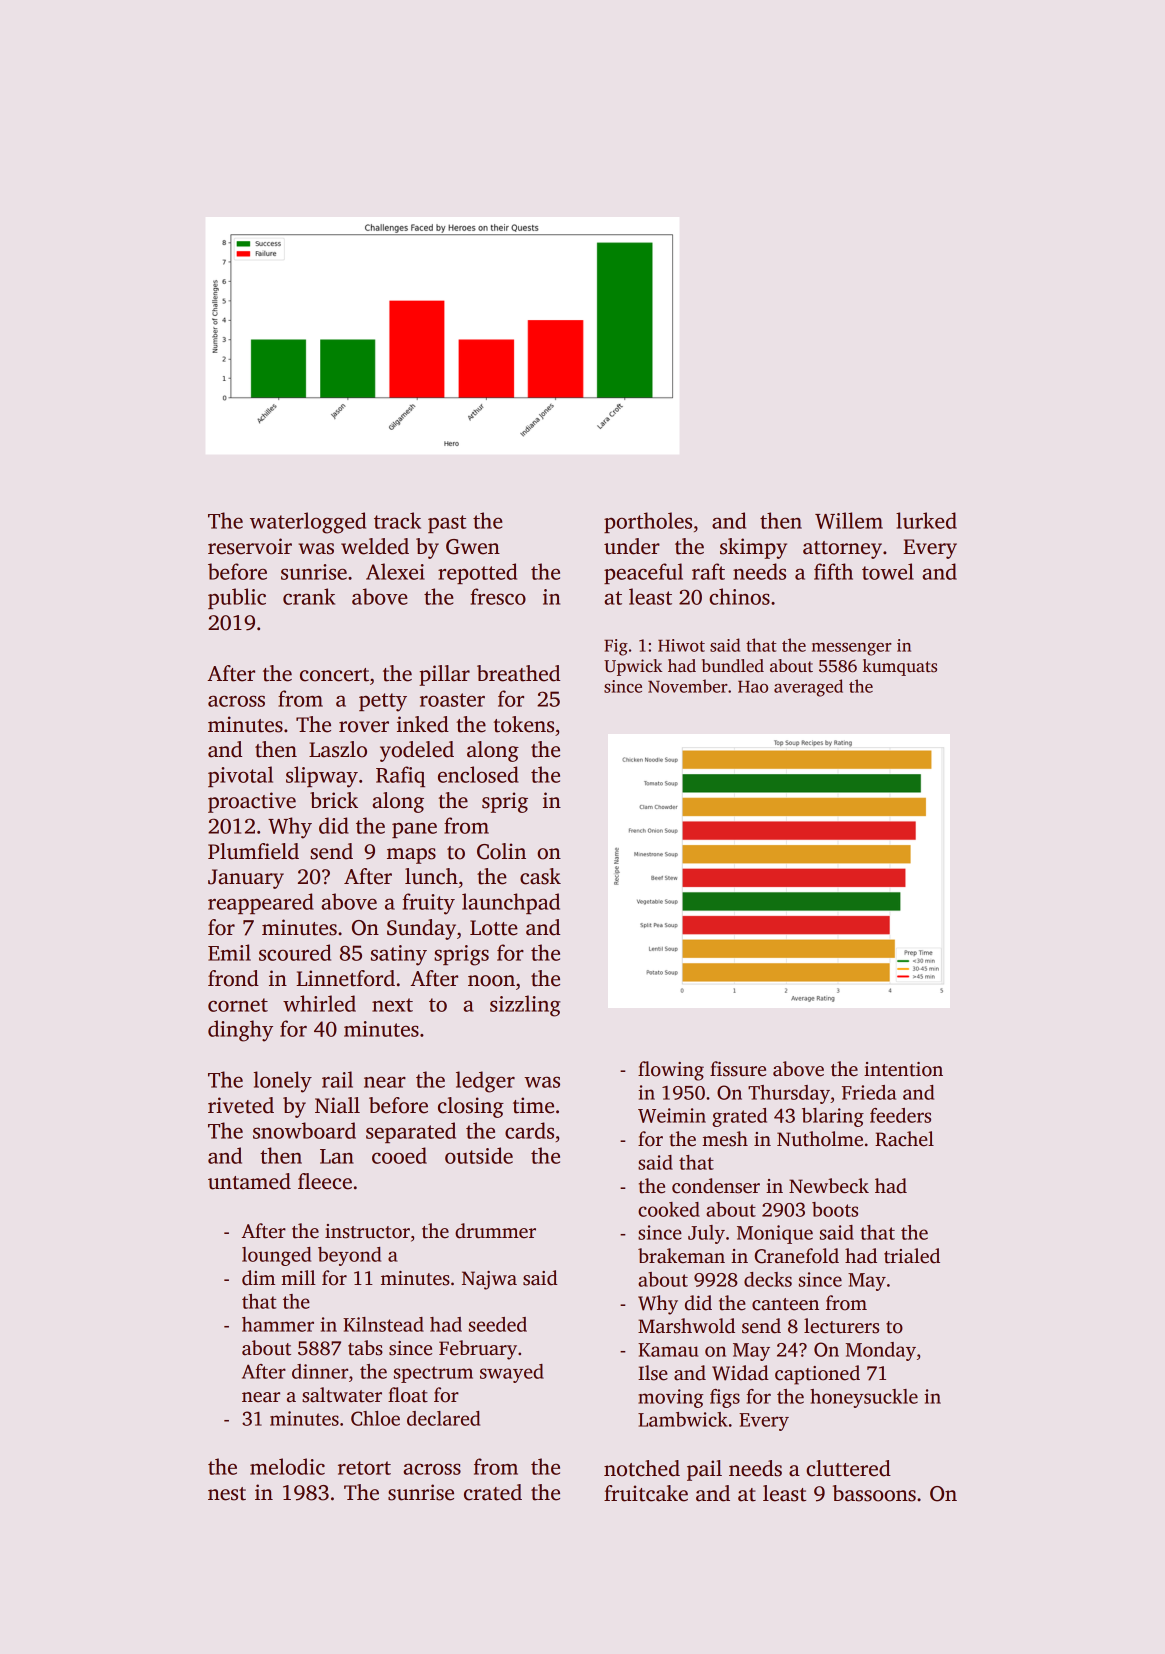 Image resolution: width=1165 pixels, height=1654 pixels. I want to click on Hao, so click(753, 687).
